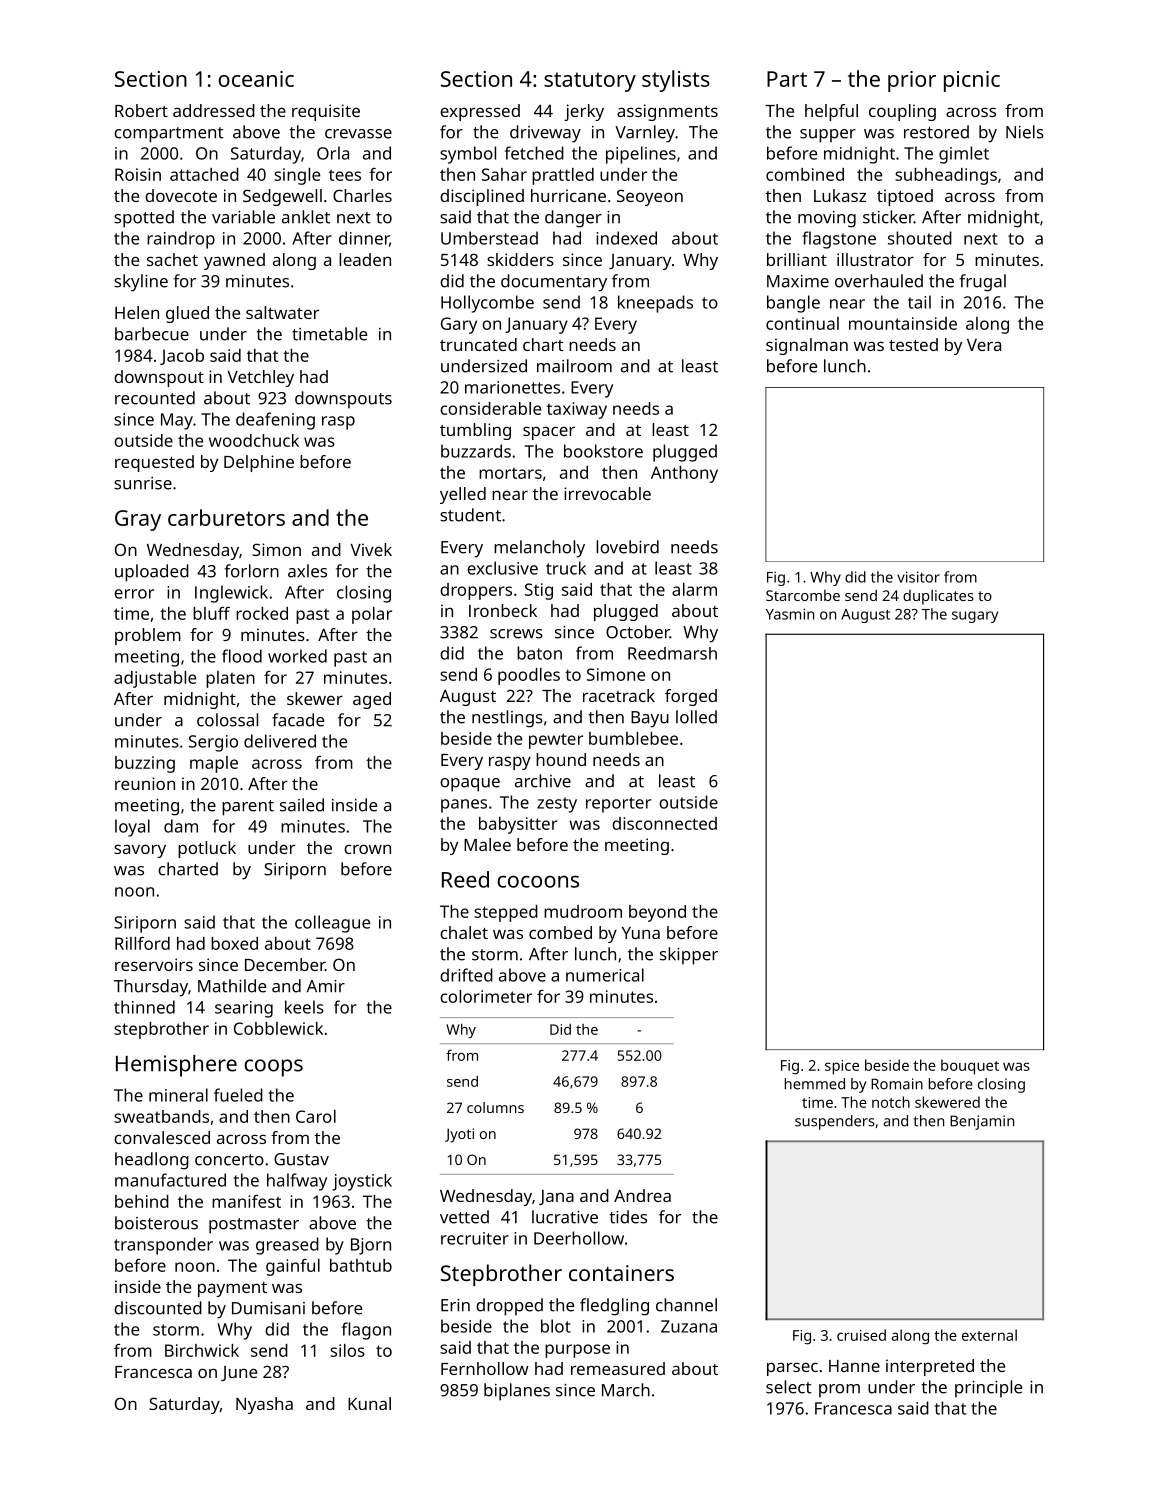 The image size is (1158, 1498). Describe the element at coordinates (970, 1067) in the screenshot. I see `bouquet` at that location.
